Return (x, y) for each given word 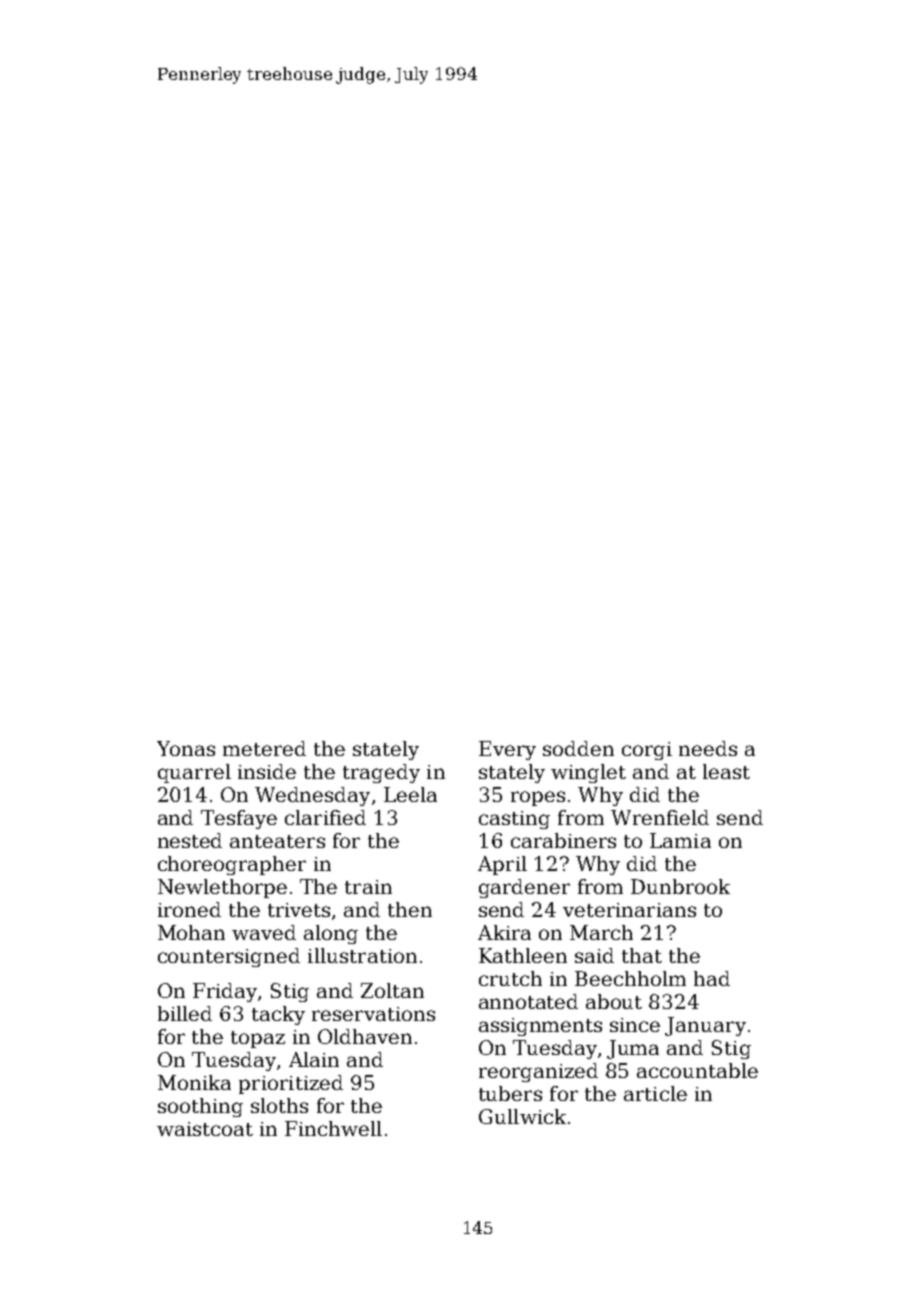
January (705, 1026)
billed (185, 1013)
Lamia (680, 840)
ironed (189, 909)
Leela (410, 794)
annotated (528, 1001)
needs (708, 748)
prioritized (291, 1084)
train (368, 887)
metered (264, 748)
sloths (279, 1105)
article (655, 1093)
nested (190, 840)
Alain (314, 1059)
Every (507, 750)
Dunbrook (680, 886)
